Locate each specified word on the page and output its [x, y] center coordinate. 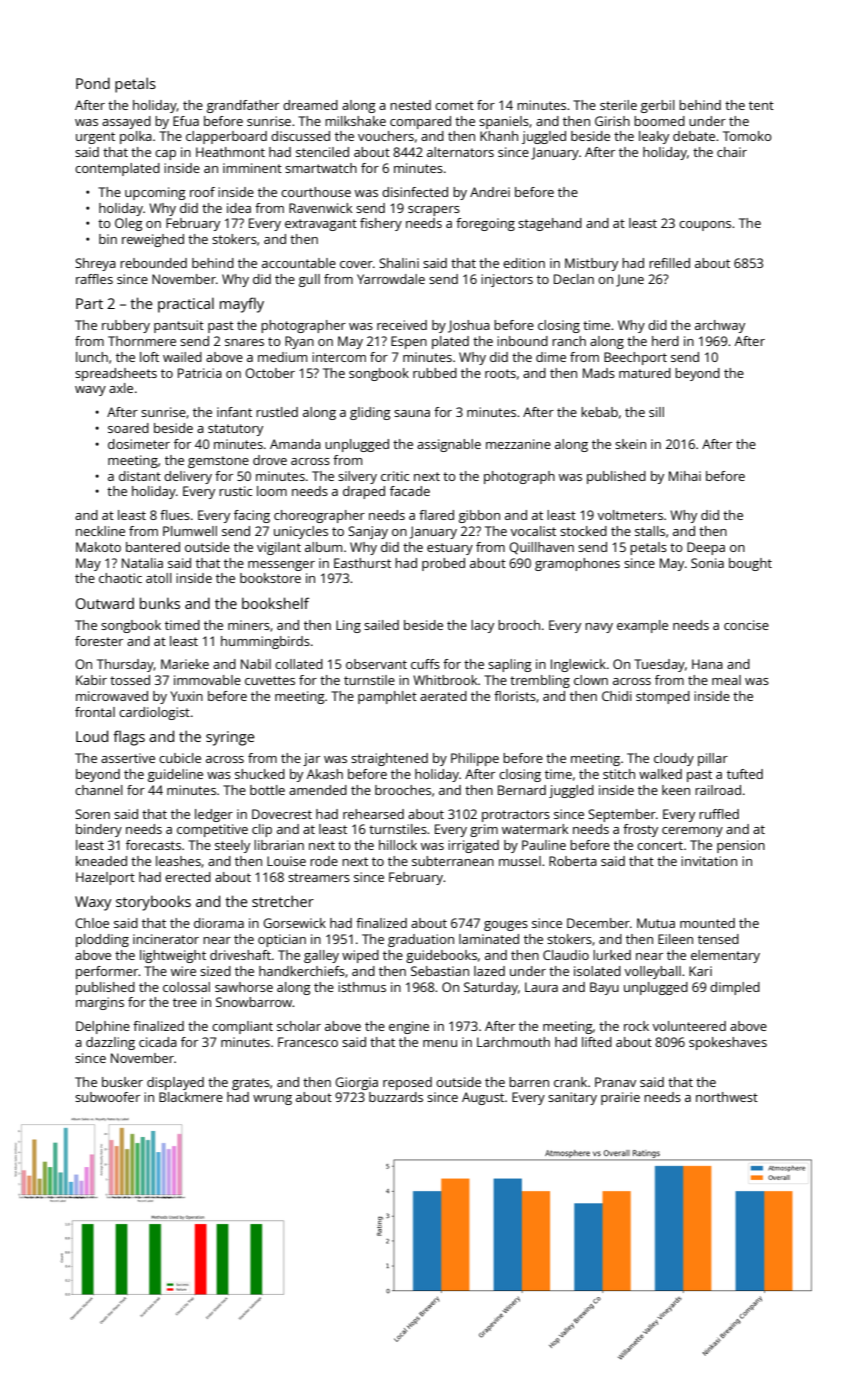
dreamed [310, 105]
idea [239, 208]
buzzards [396, 1097]
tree [185, 1002]
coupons [705, 226]
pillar [713, 759]
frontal [95, 712]
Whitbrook [445, 680]
